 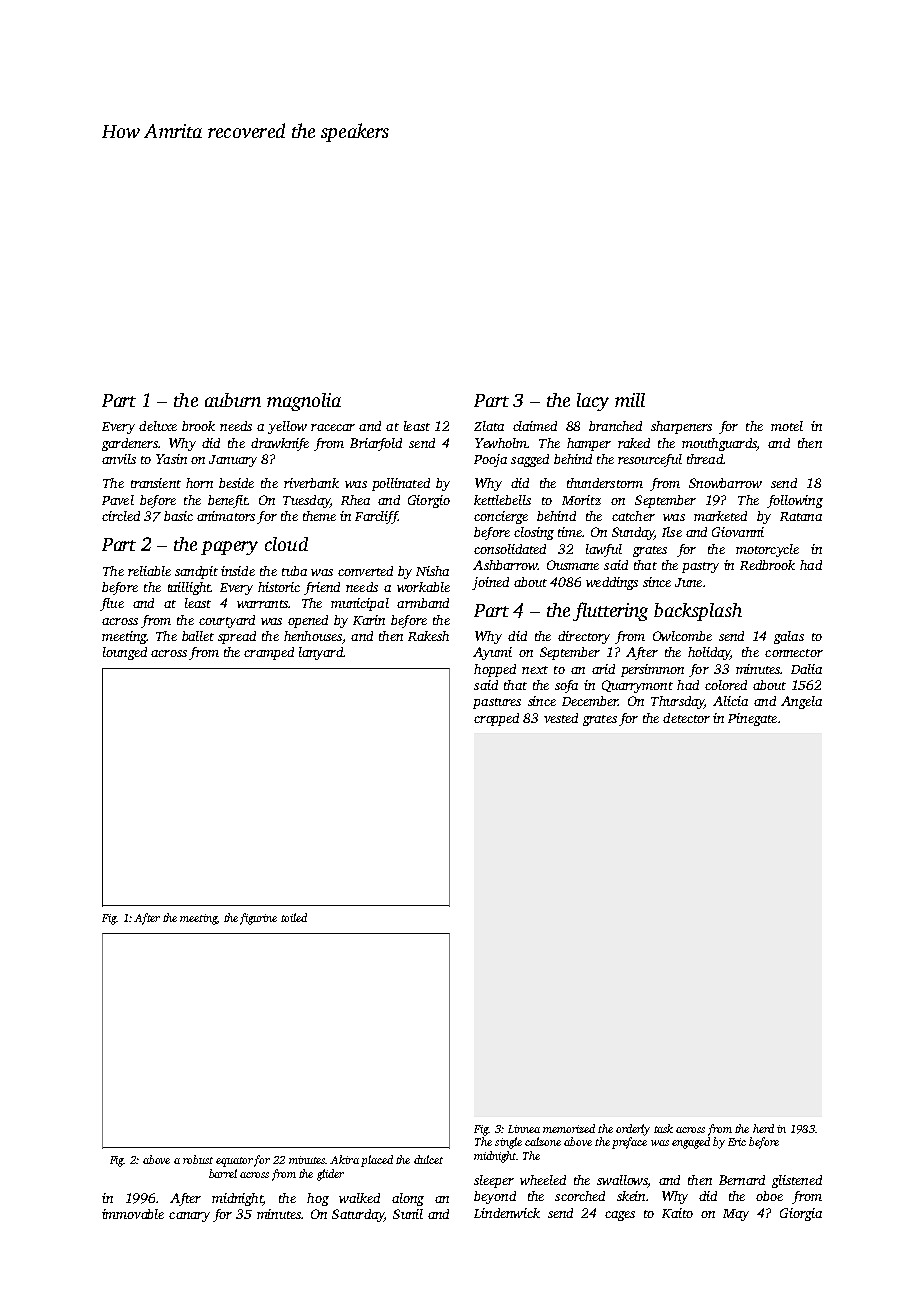 What do you see at coordinates (736, 1215) in the screenshot?
I see `May` at bounding box center [736, 1215].
